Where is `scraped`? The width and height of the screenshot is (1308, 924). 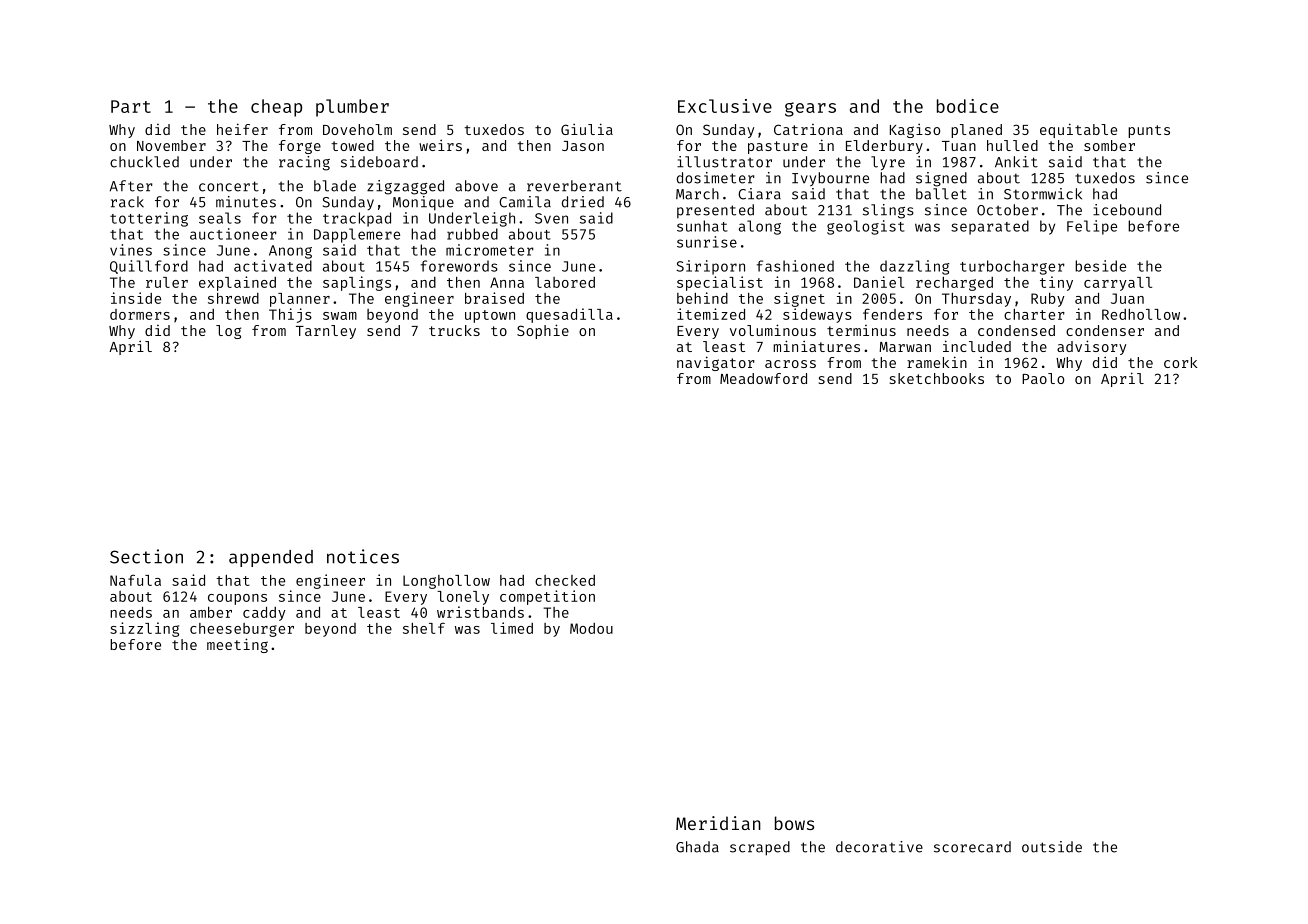
scraped is located at coordinates (760, 848).
